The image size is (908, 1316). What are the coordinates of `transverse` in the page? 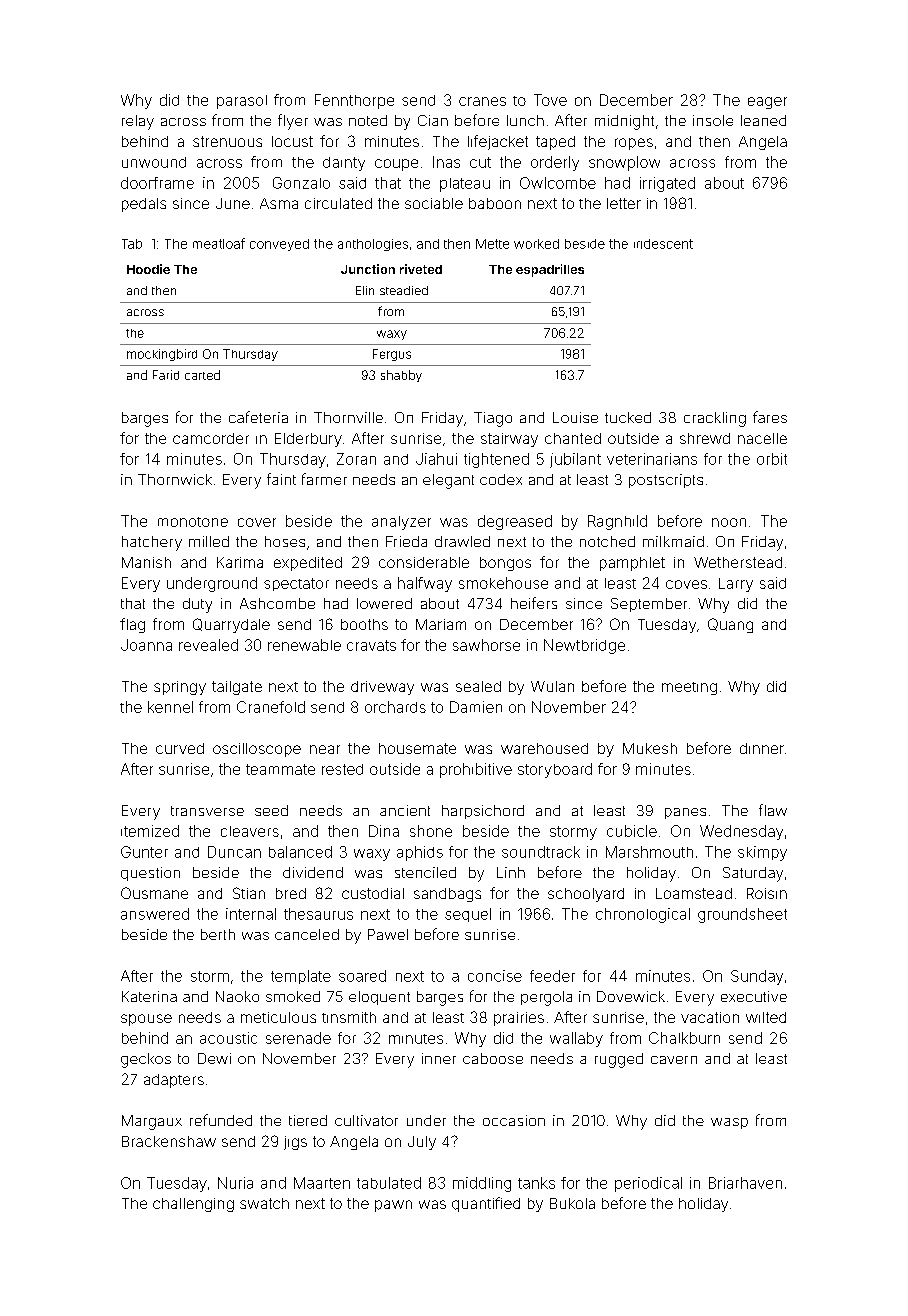 It's located at (207, 811).
